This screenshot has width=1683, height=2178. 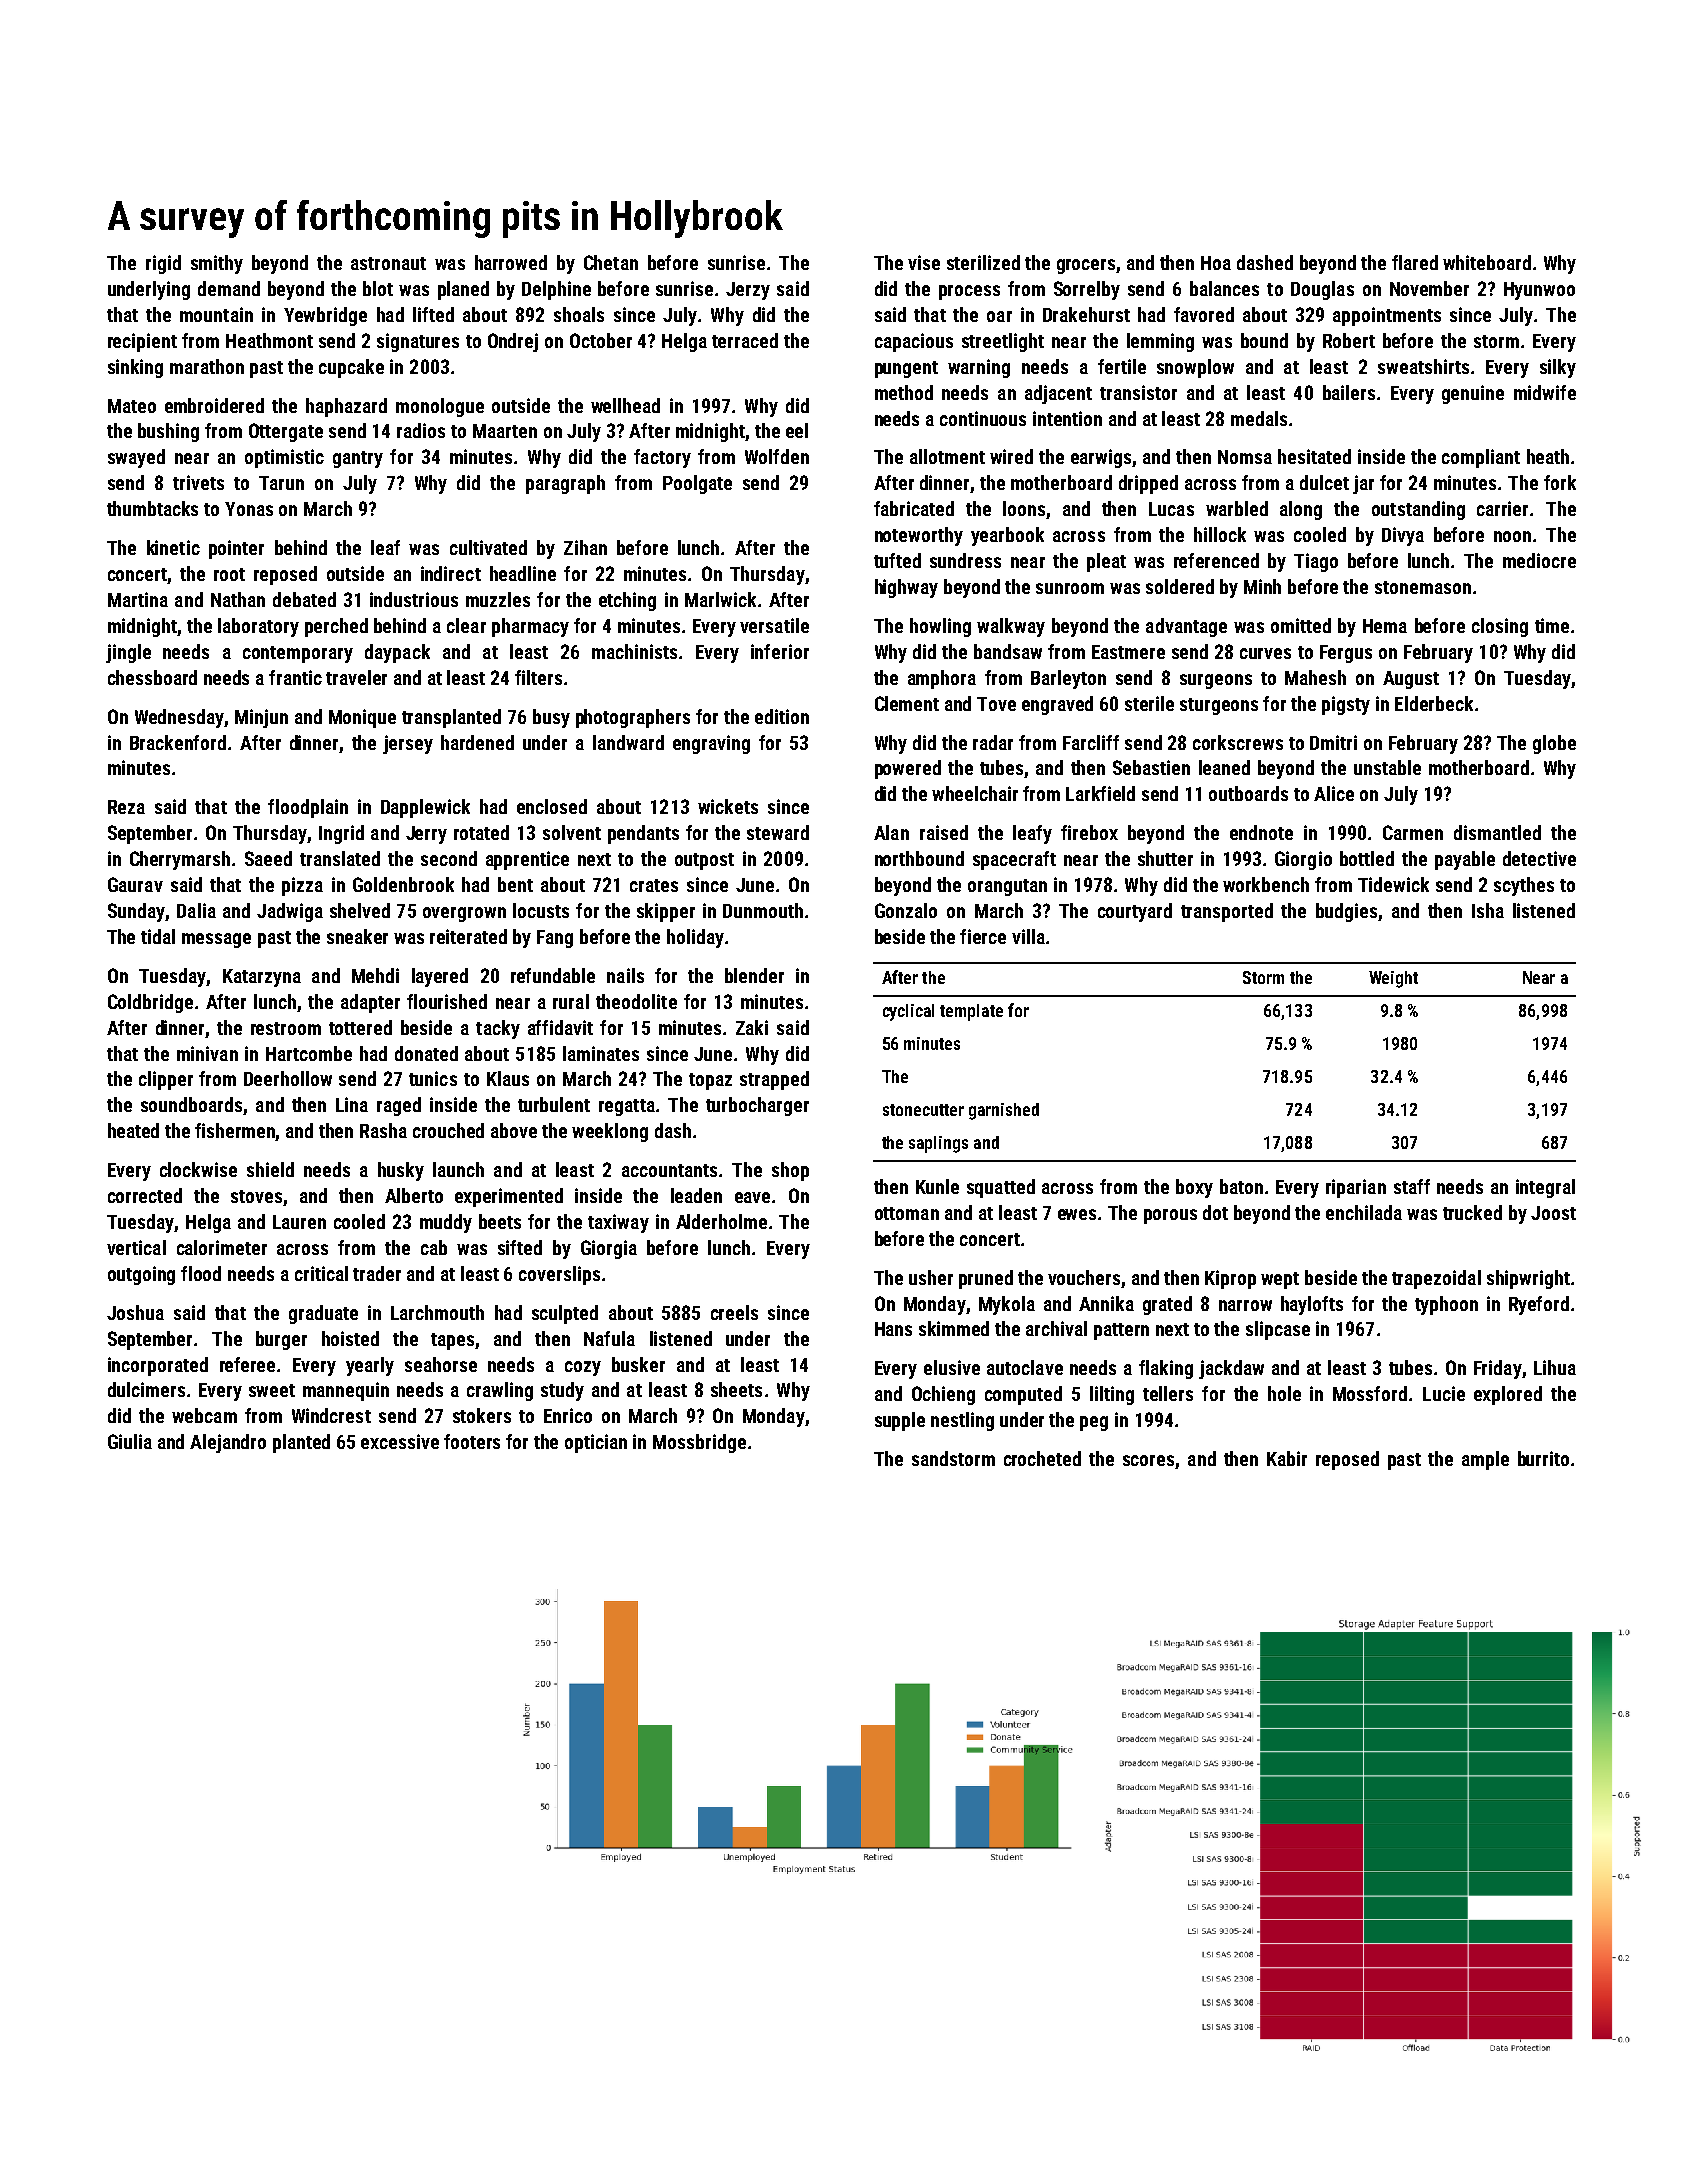 I want to click on Alderholme, so click(x=721, y=1221).
